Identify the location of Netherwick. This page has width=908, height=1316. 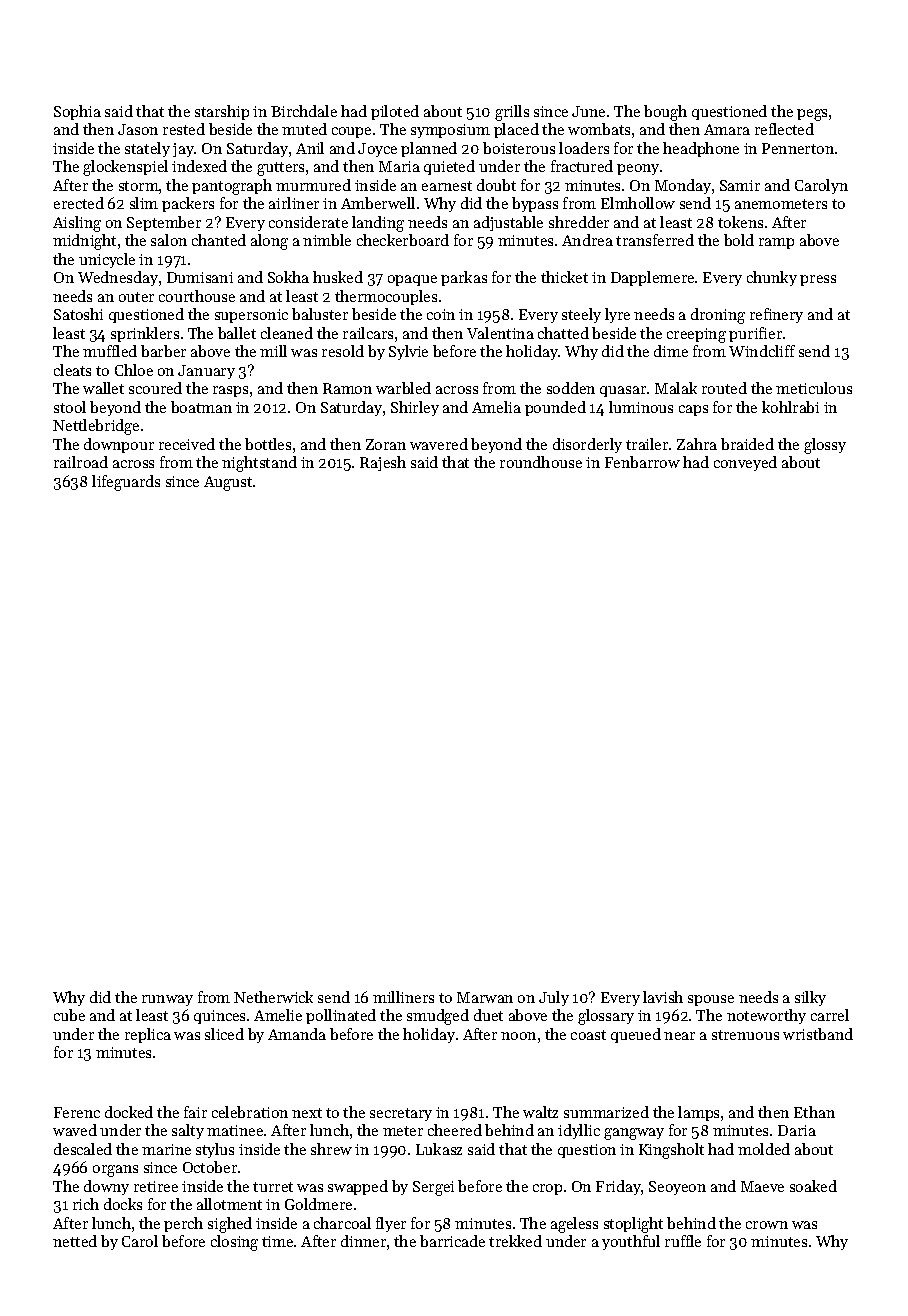
(273, 997).
